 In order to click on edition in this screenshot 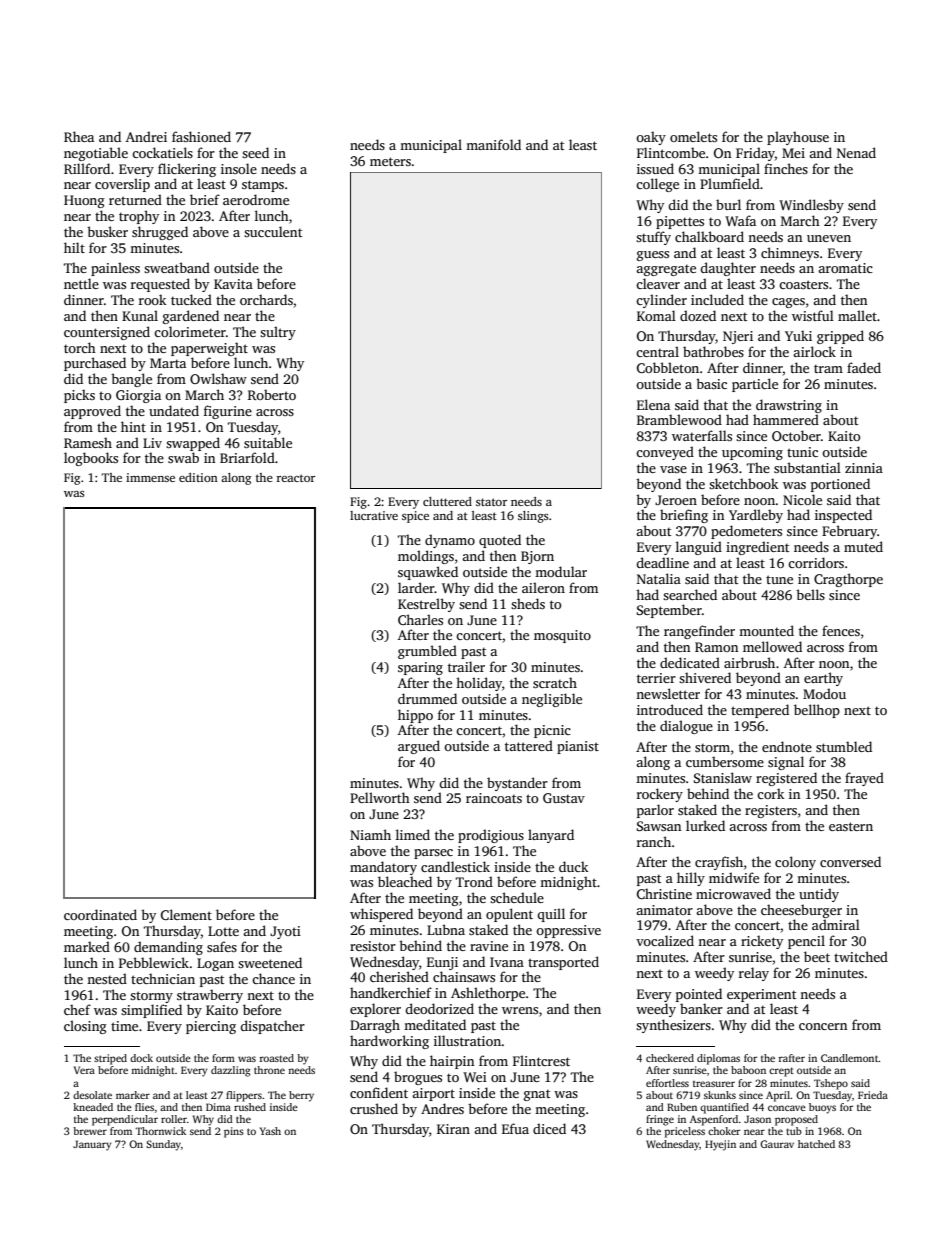, I will do `click(198, 477)`.
